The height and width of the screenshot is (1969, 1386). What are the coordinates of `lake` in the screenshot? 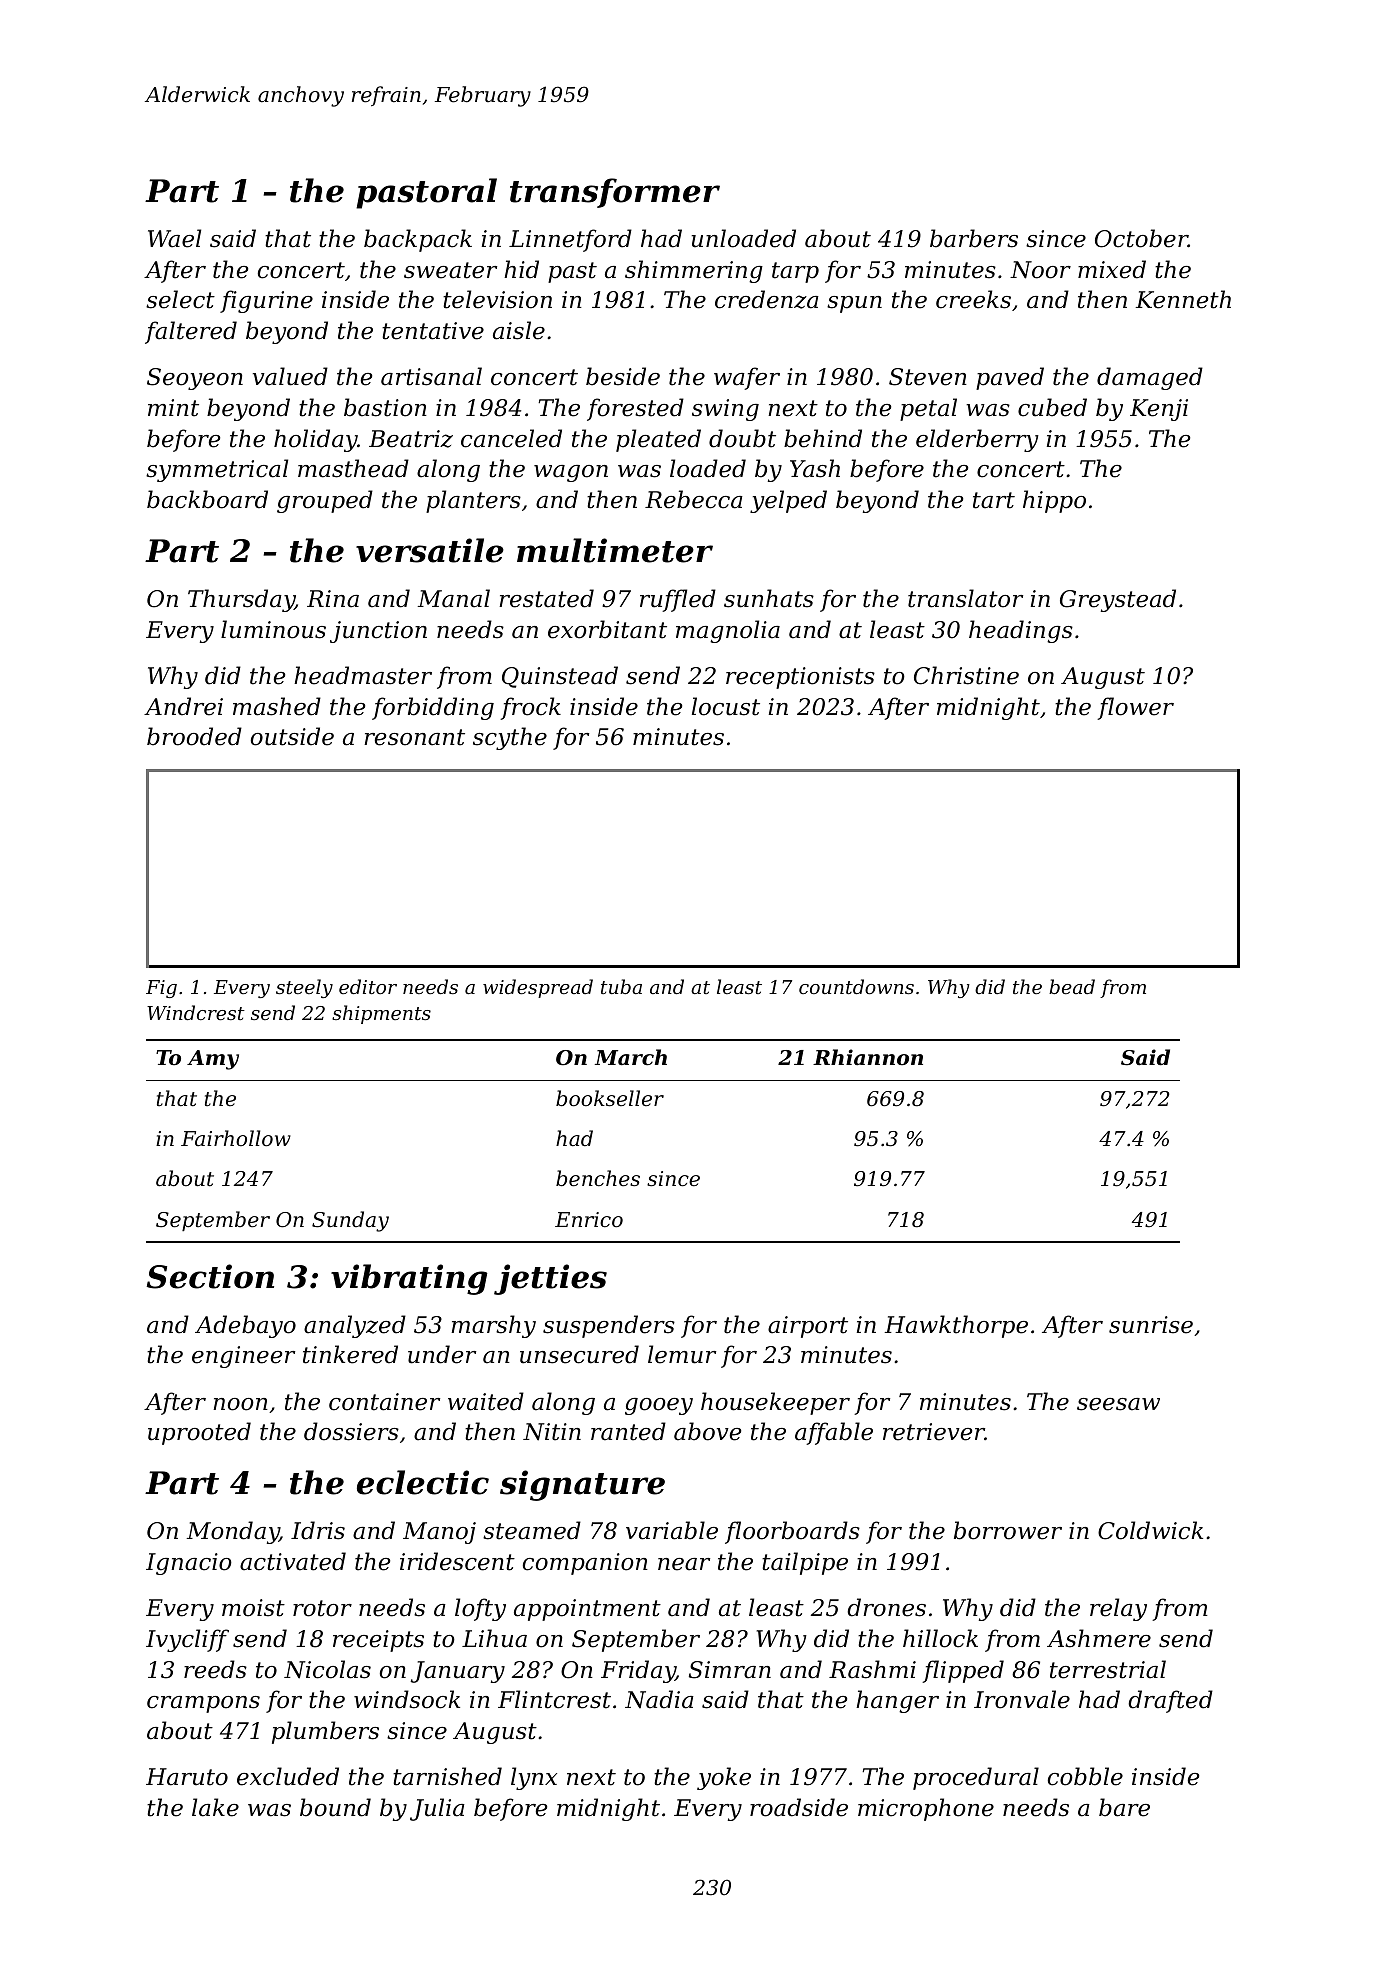 It's located at (215, 1807).
